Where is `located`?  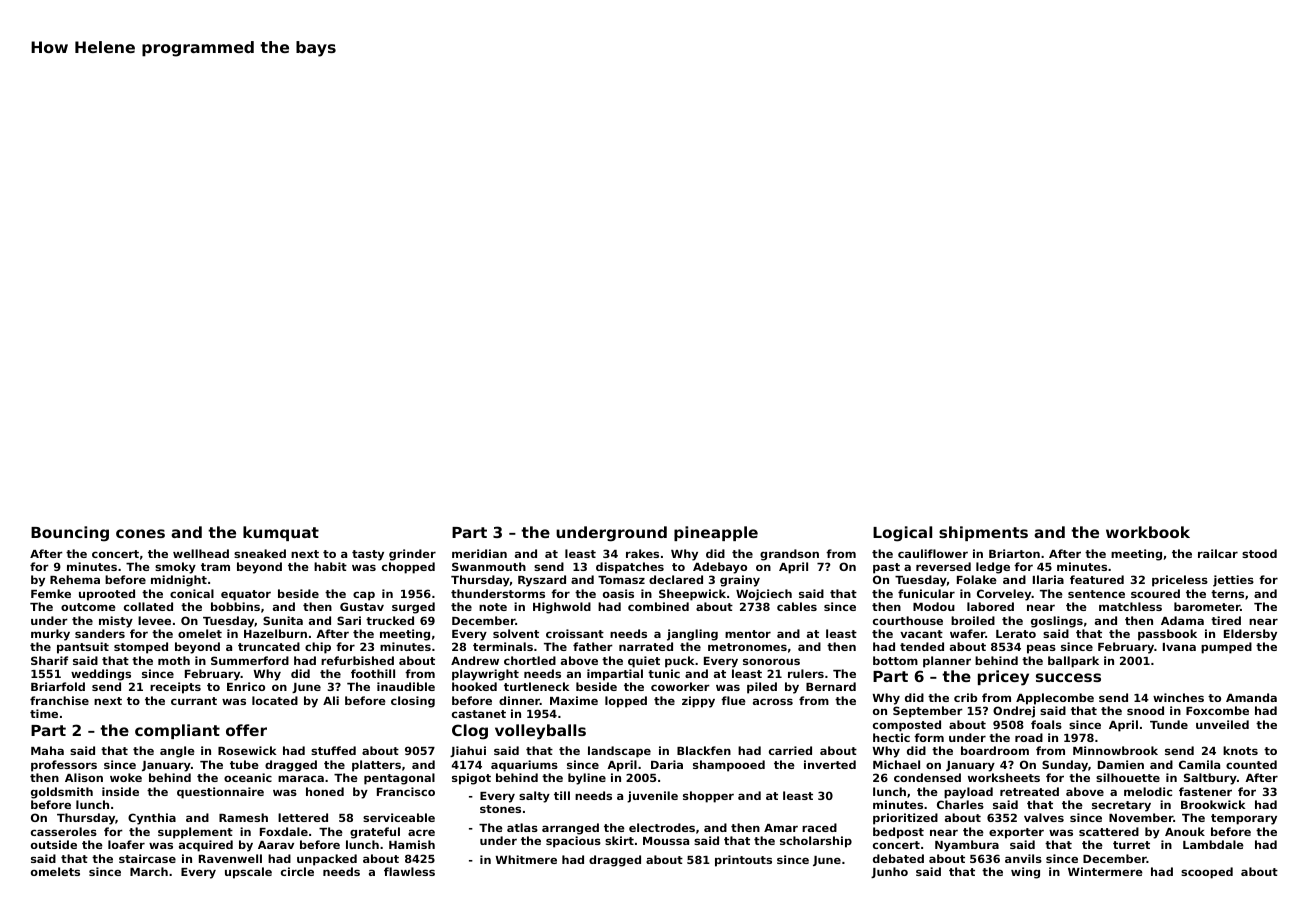
located is located at coordinates (275, 700).
